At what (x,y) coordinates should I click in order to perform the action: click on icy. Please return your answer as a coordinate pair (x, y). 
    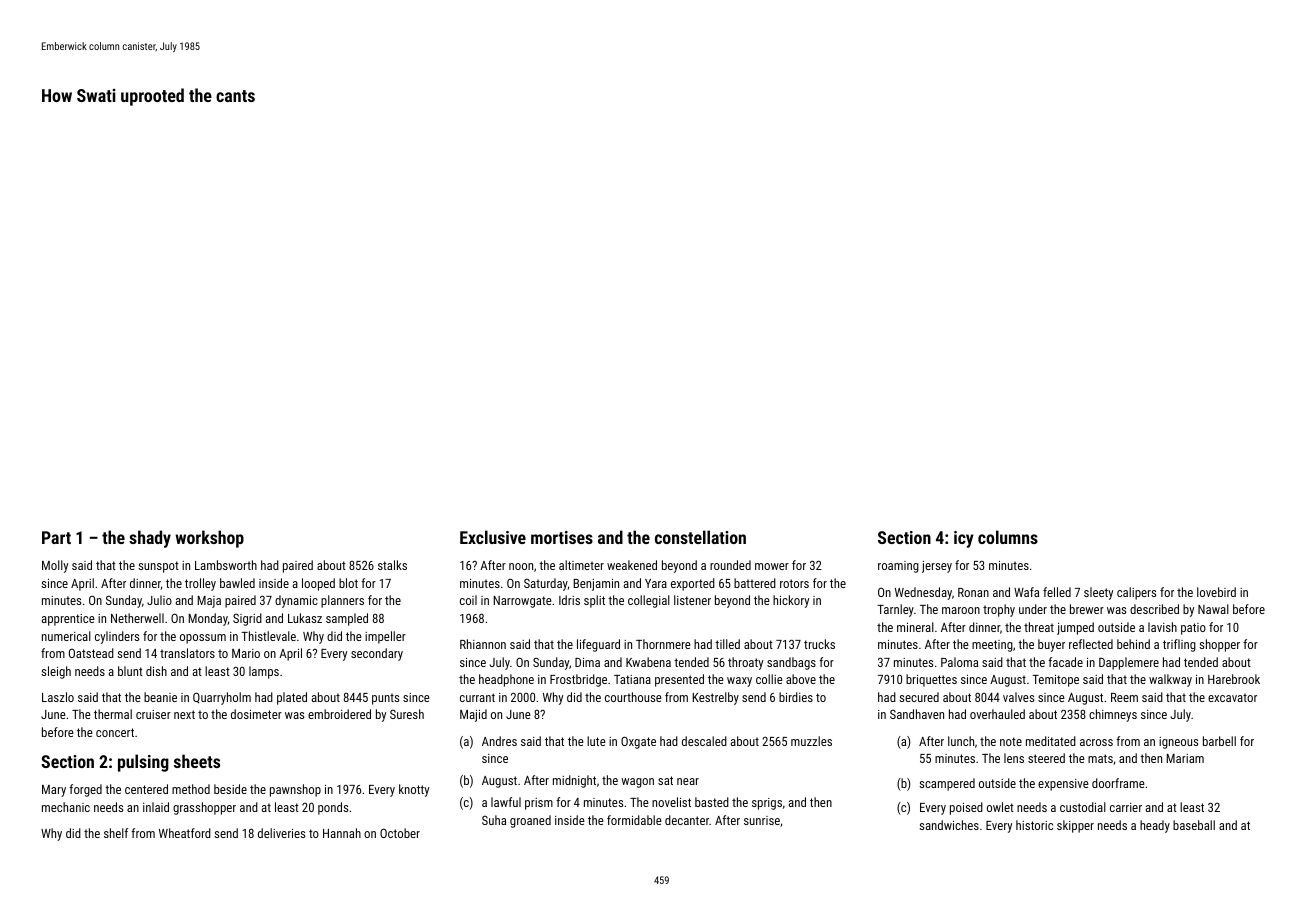
    Looking at the image, I should click on (964, 539).
